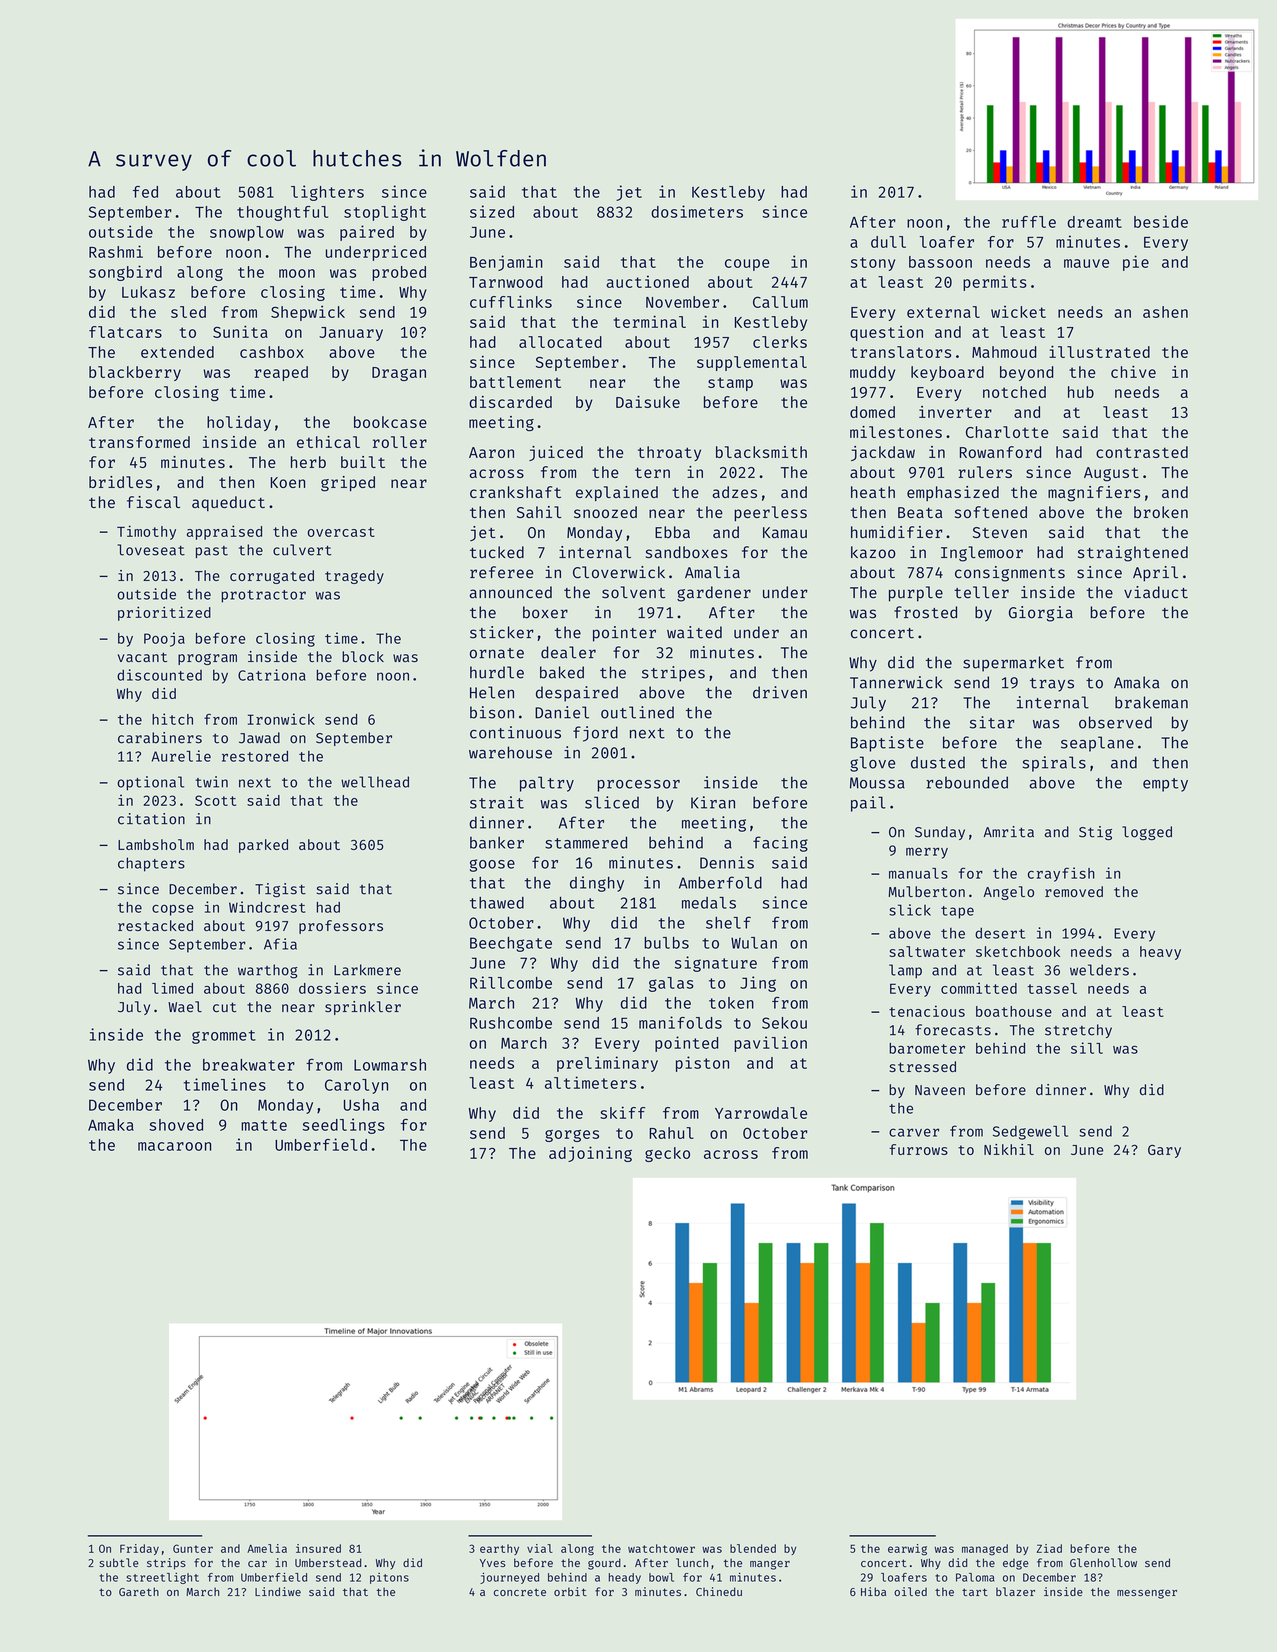 This screenshot has width=1277, height=1652. Describe the element at coordinates (1049, 1548) in the screenshot. I see `Ziad` at that location.
